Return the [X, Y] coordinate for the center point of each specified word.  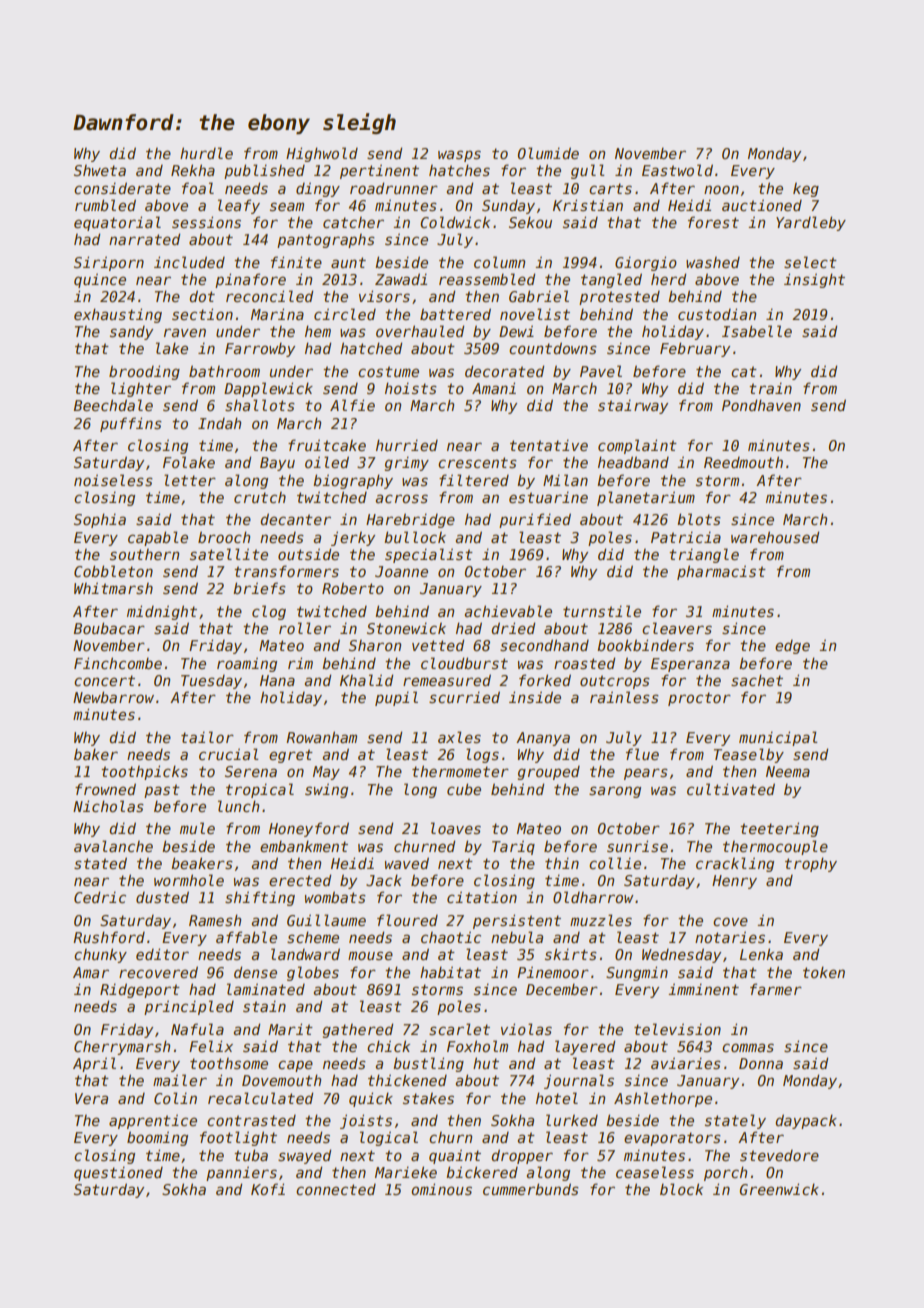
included [189, 262]
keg [806, 190]
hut [486, 1063]
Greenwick [779, 1189]
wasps [459, 156]
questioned [118, 1173]
